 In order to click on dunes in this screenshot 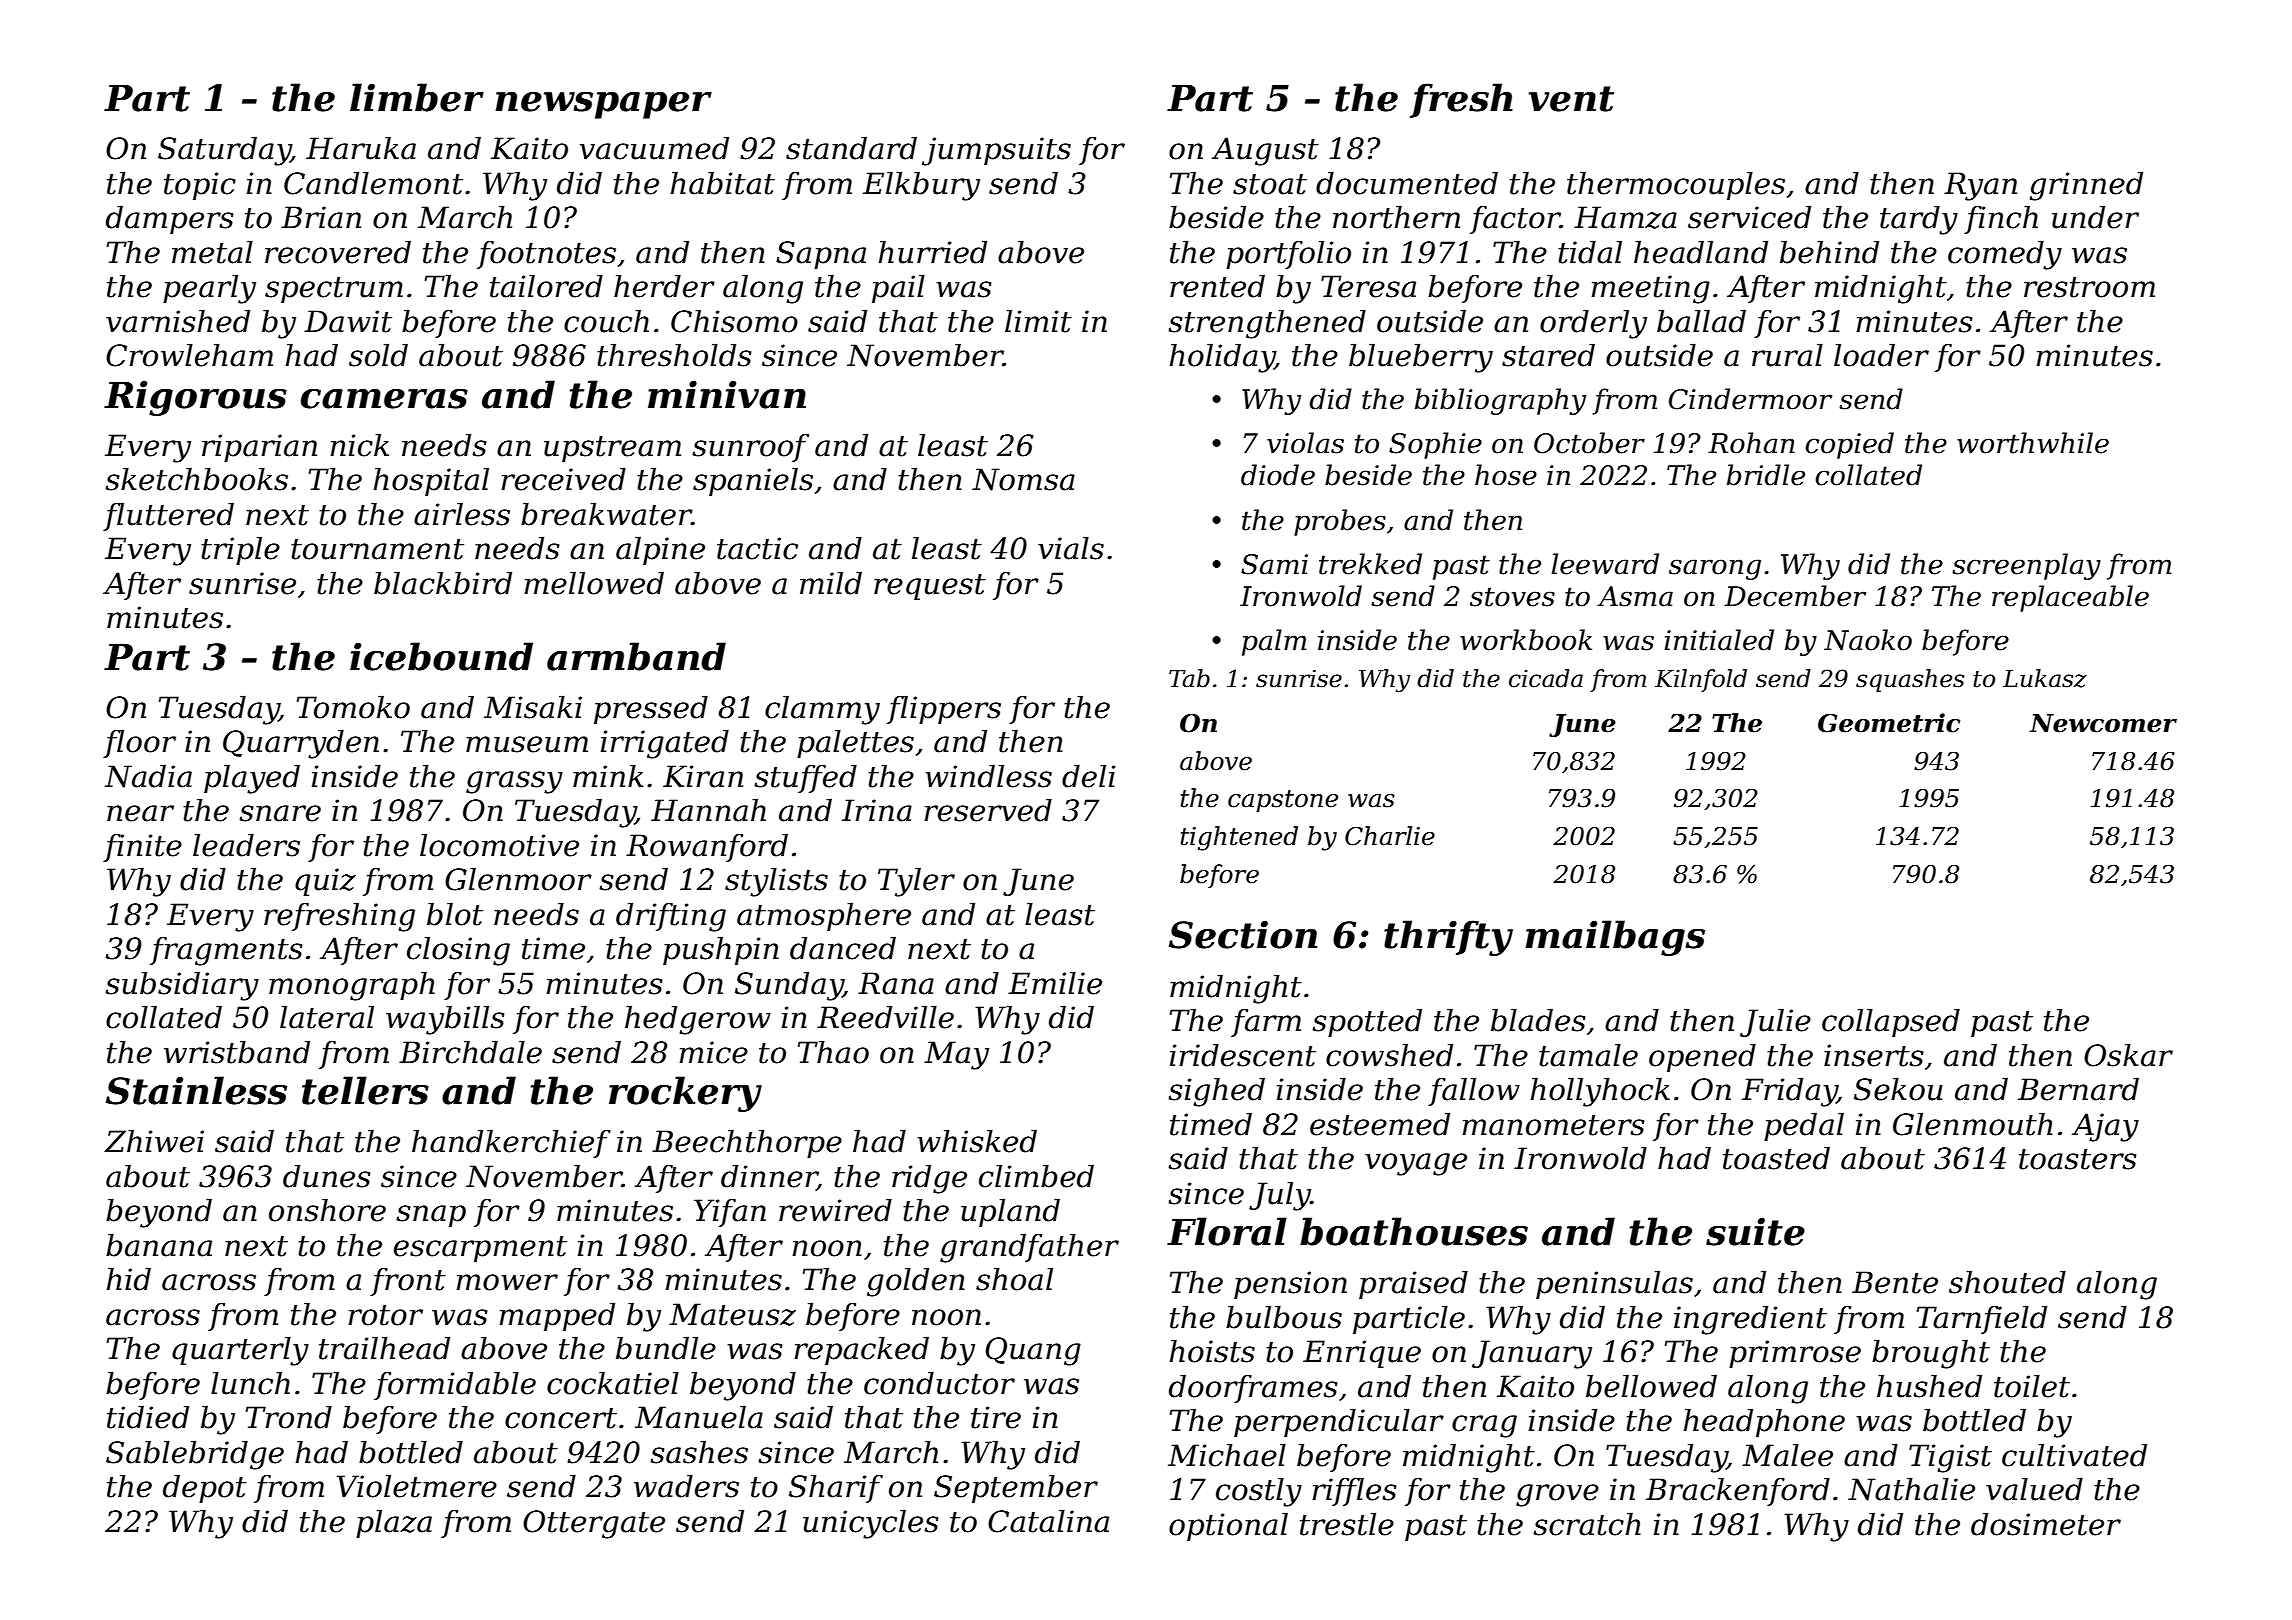, I will do `click(327, 1176)`.
